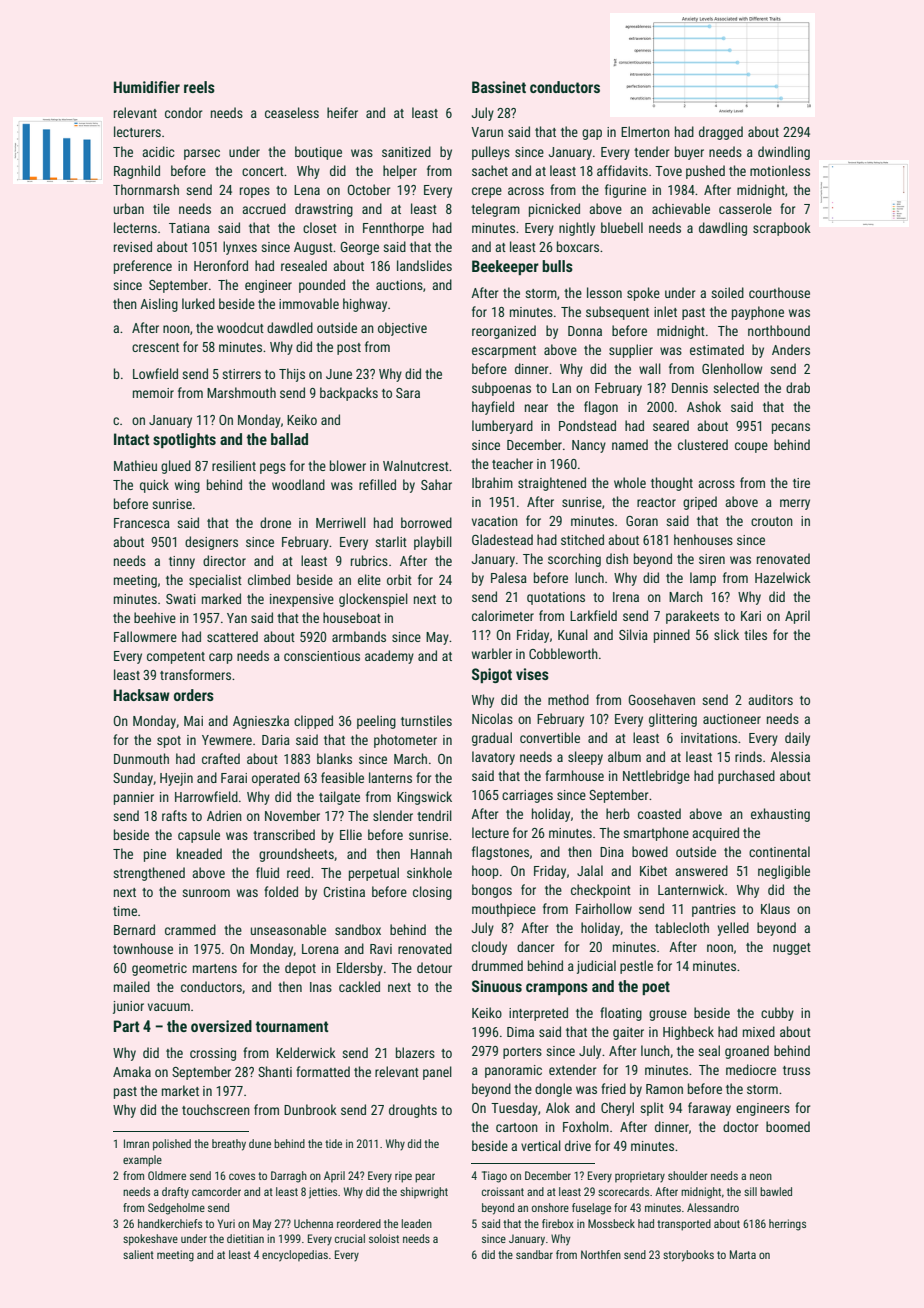 Image resolution: width=924 pixels, height=1308 pixels. What do you see at coordinates (413, 1111) in the screenshot?
I see `droughts` at bounding box center [413, 1111].
